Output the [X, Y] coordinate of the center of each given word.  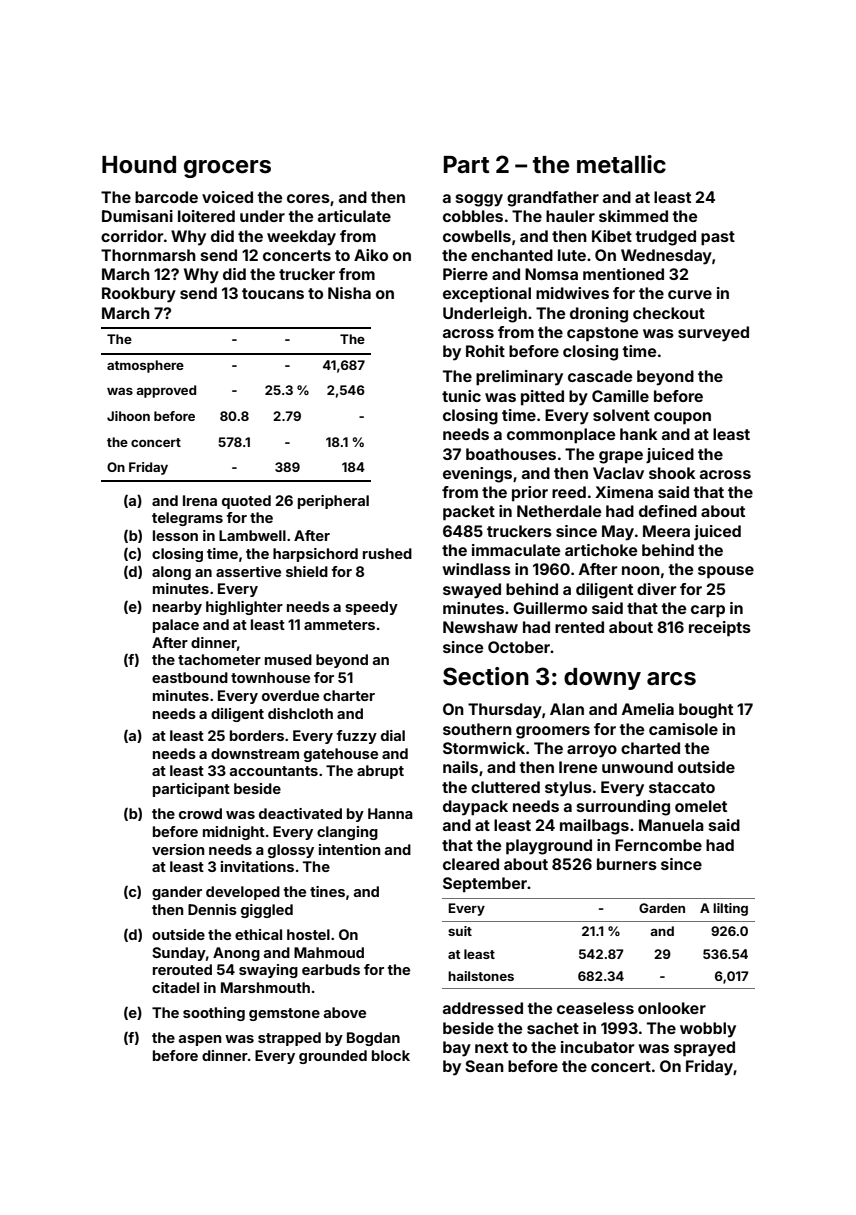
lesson [175, 535]
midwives [572, 293]
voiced [227, 197]
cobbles [473, 216]
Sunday [179, 954]
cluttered [505, 787]
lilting [730, 909]
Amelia [648, 709]
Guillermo [550, 608]
